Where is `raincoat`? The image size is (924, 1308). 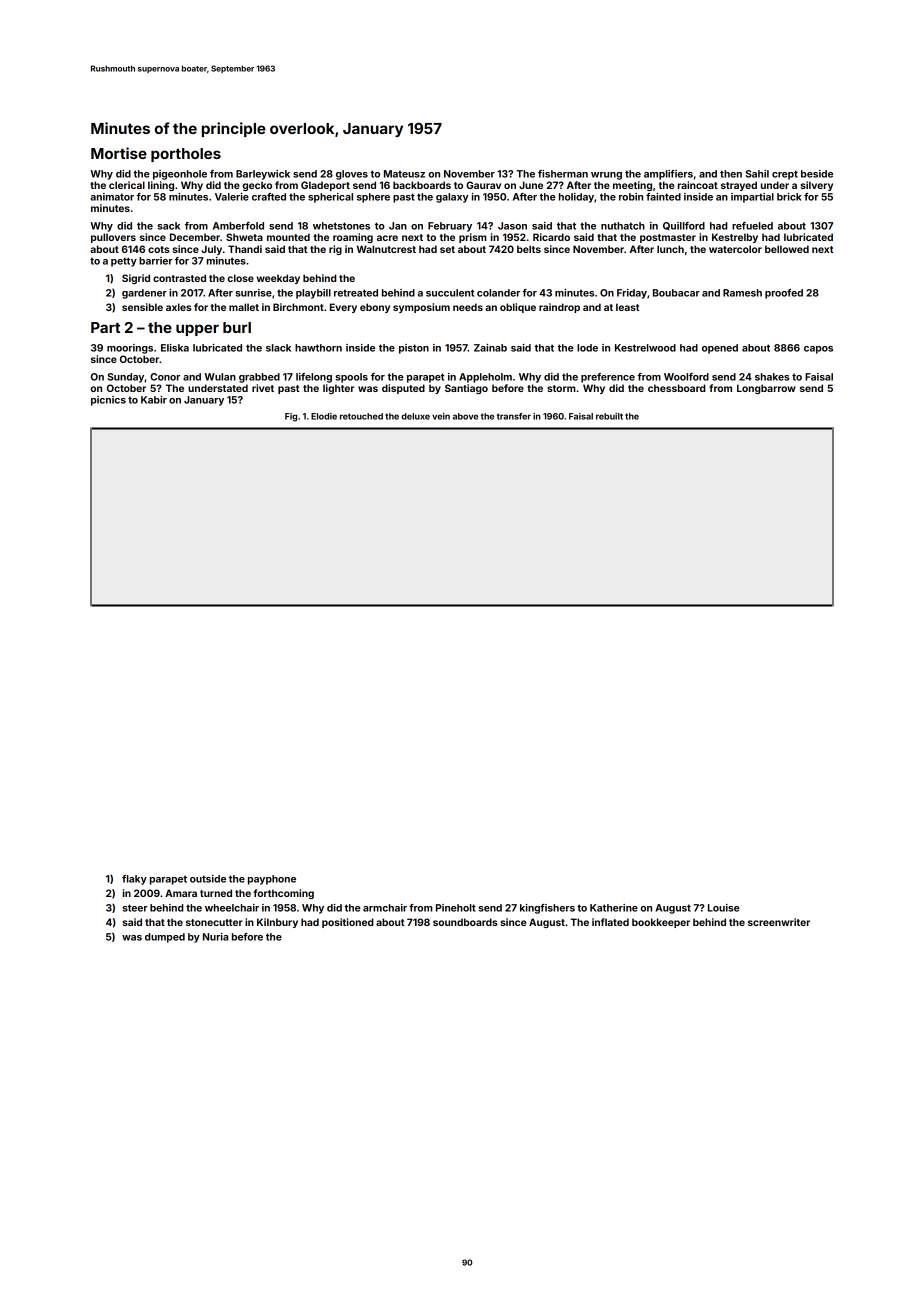 raincoat is located at coordinates (698, 185).
